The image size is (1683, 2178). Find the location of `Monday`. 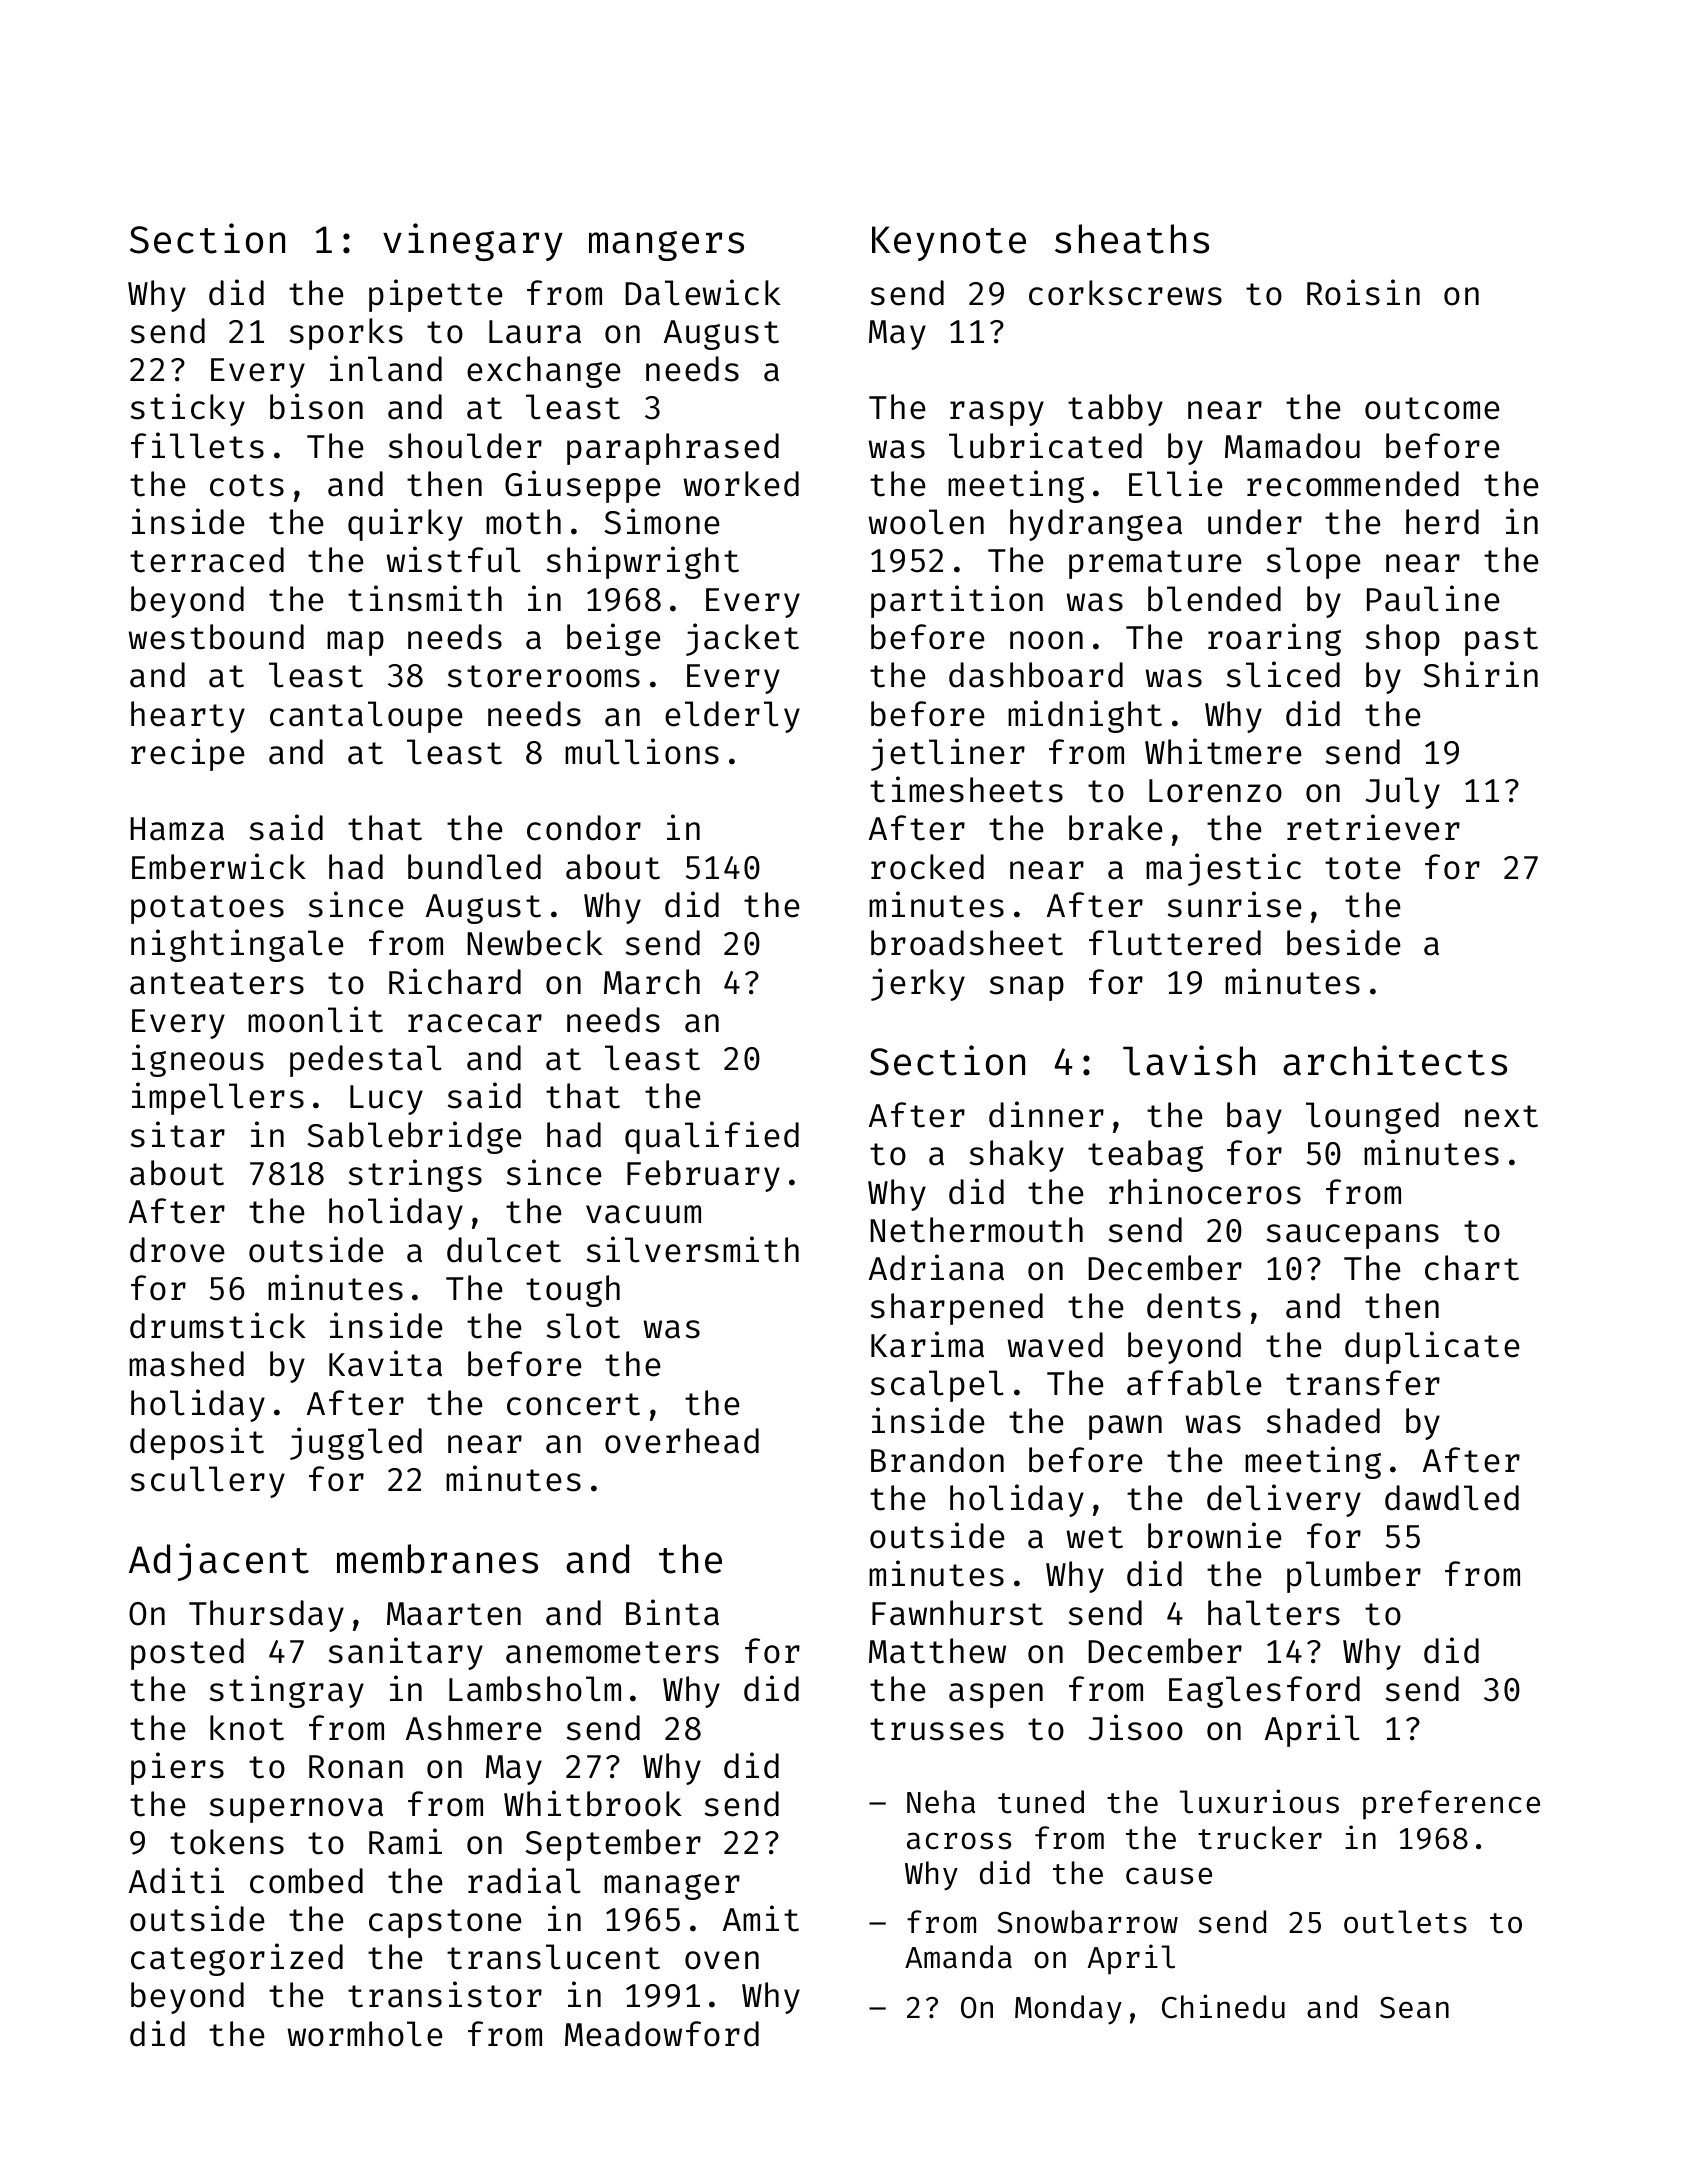

Monday is located at coordinates (1068, 2010).
